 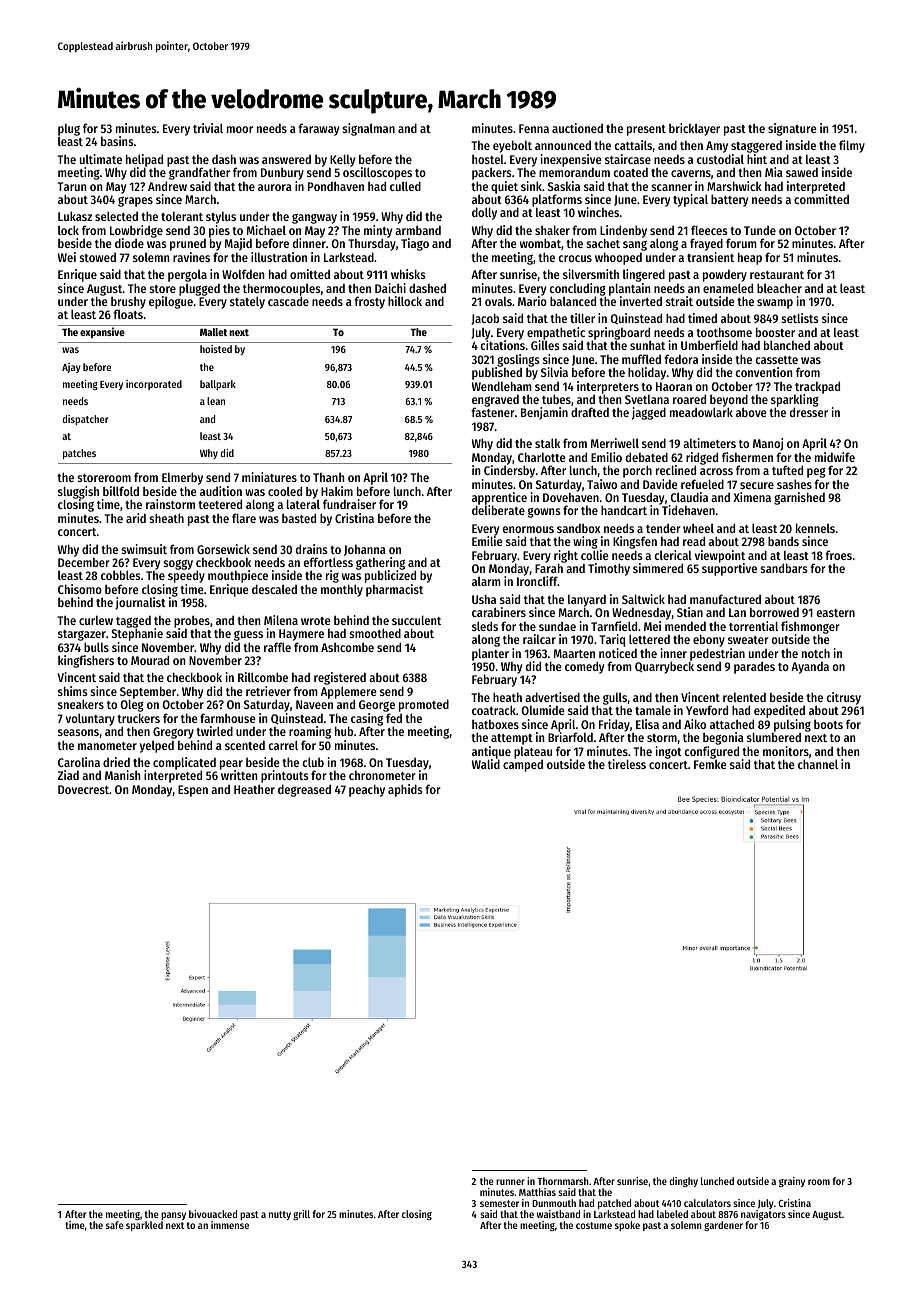 What do you see at coordinates (752, 497) in the screenshot?
I see `Ximena` at bounding box center [752, 497].
